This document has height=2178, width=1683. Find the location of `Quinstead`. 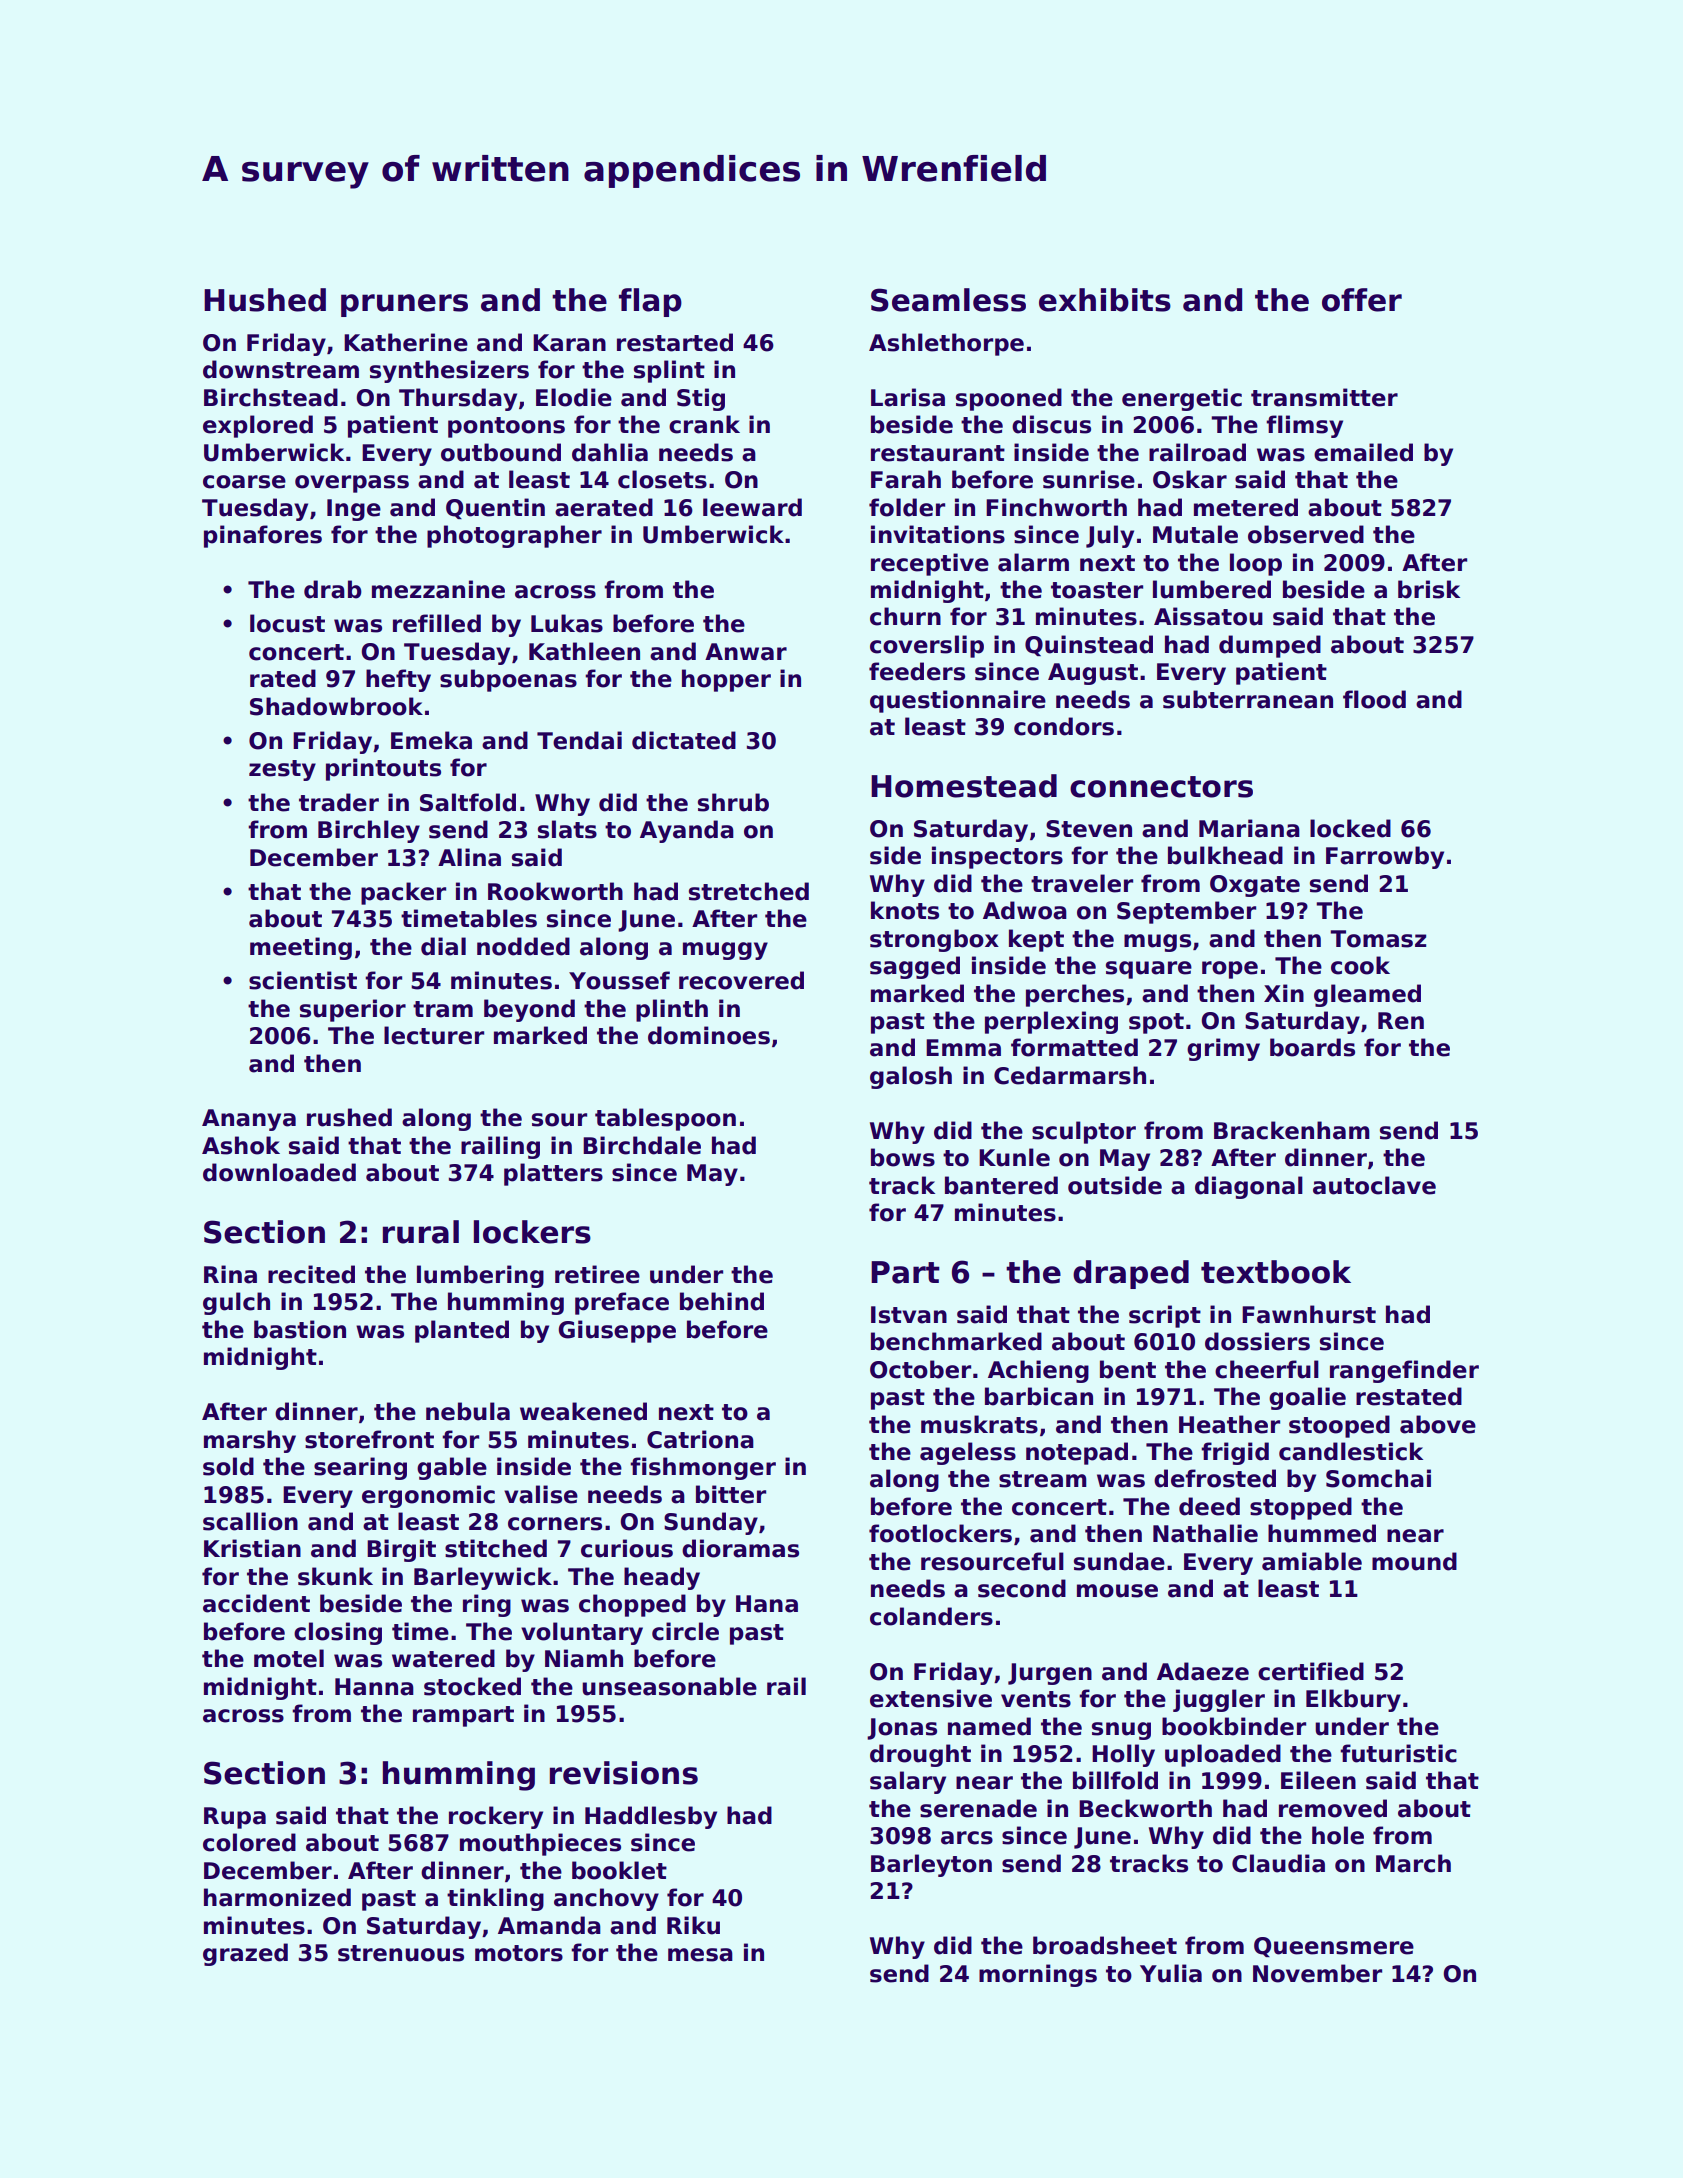

Quinstead is located at coordinates (1089, 645).
